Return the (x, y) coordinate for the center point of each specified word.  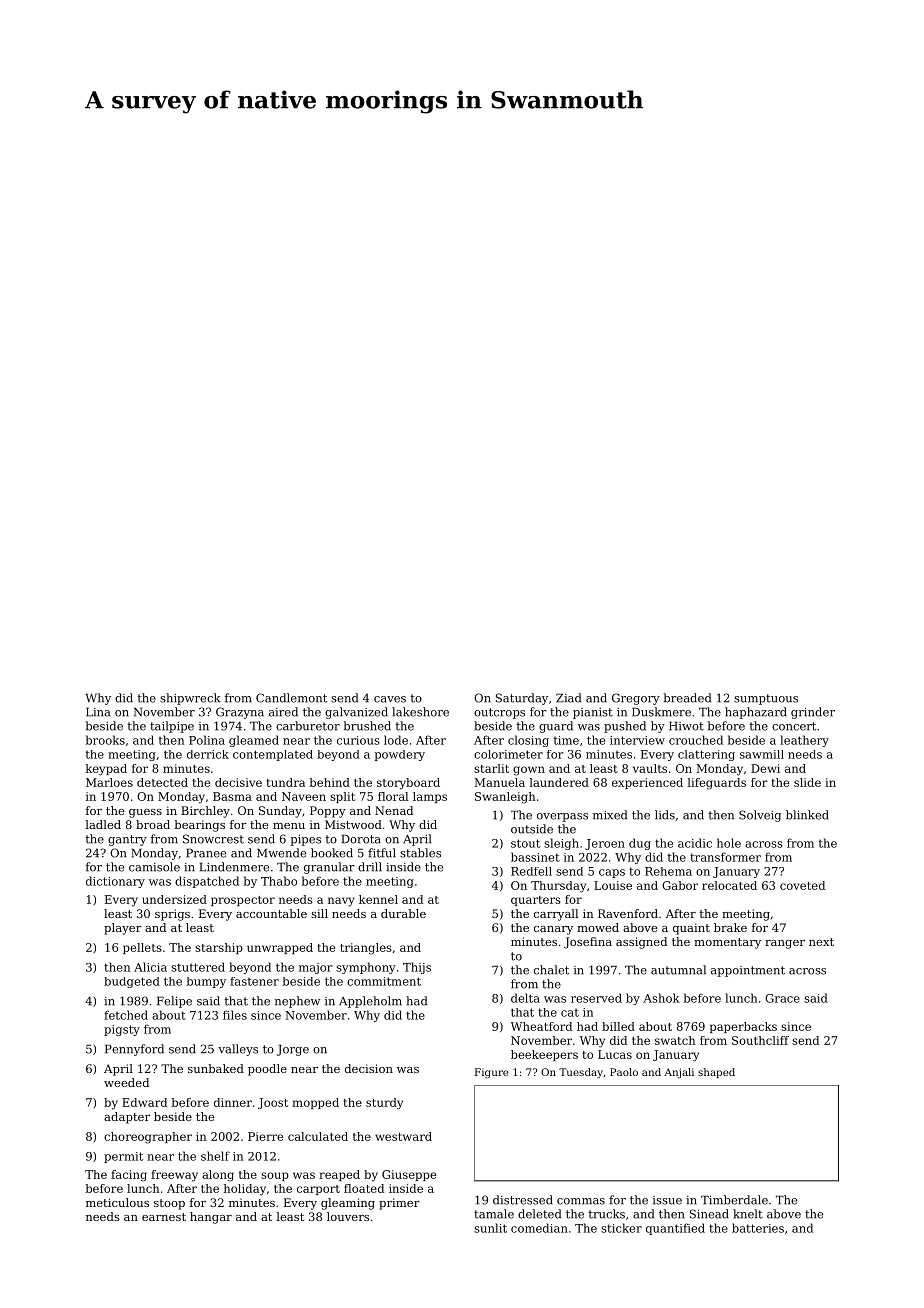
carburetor (308, 726)
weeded (126, 1082)
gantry (127, 840)
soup (275, 1176)
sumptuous (766, 699)
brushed (367, 726)
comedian (539, 1228)
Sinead (709, 1214)
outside (532, 829)
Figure (491, 1073)
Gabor (680, 885)
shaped (716, 1073)
